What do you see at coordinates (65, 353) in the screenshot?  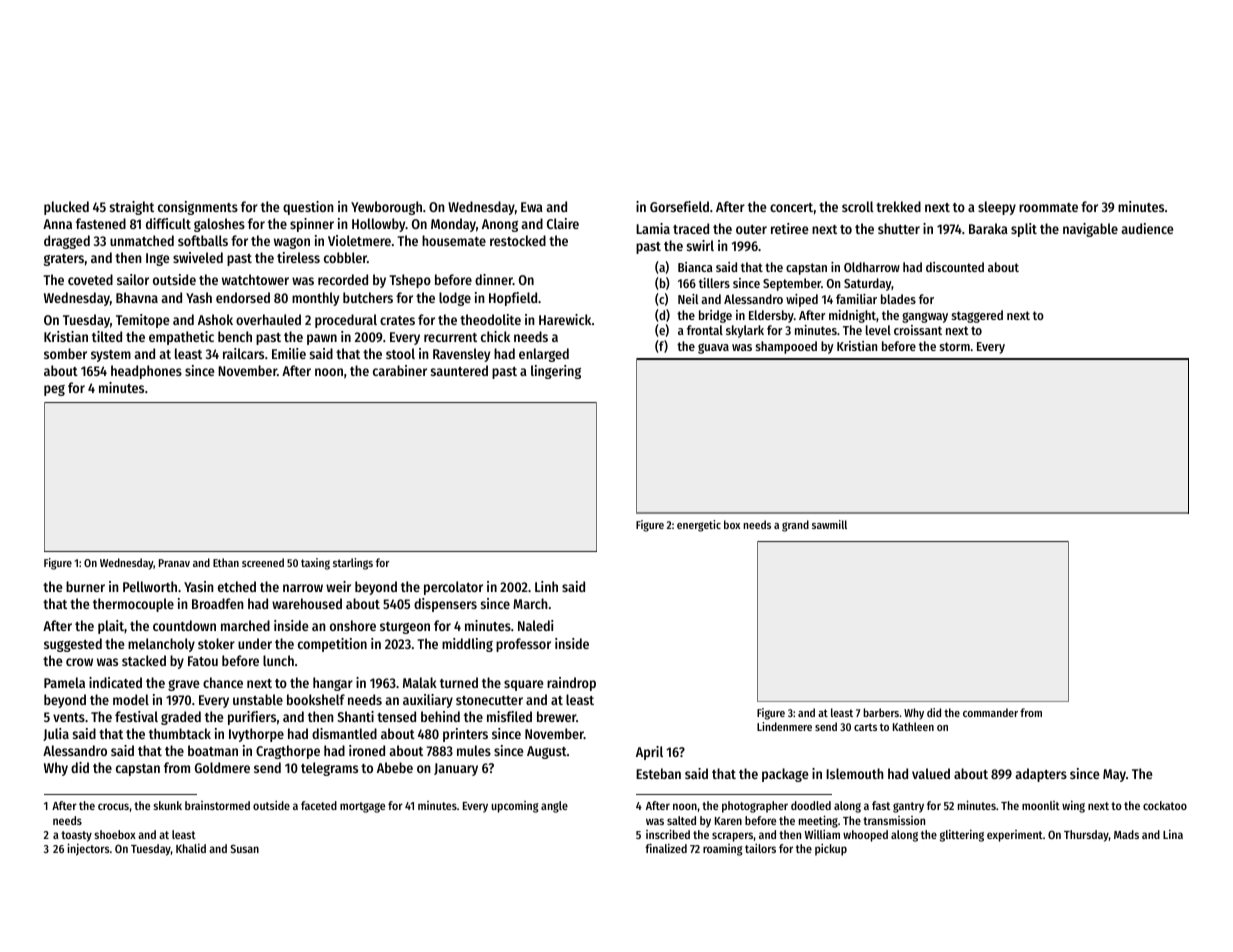 I see `somber` at bounding box center [65, 353].
